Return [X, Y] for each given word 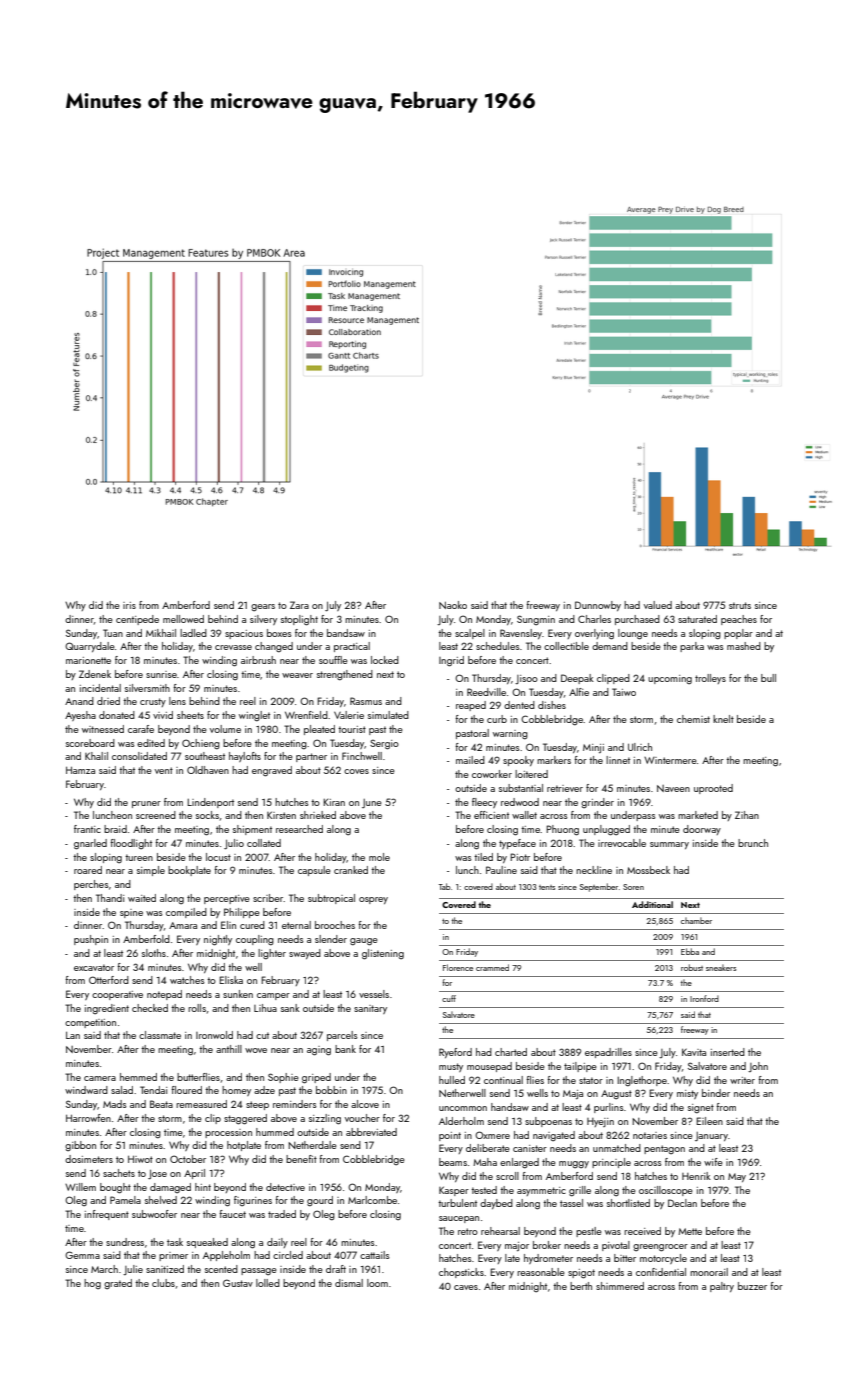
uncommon [463, 1108]
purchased [637, 620]
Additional [652, 904]
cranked [351, 870]
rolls [197, 1008]
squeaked [207, 1243]
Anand [79, 701]
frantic [87, 829]
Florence [458, 967]
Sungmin [536, 620]
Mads [115, 1104]
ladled [193, 633]
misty [687, 1094]
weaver [297, 675]
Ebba [690, 951]
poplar [738, 634]
